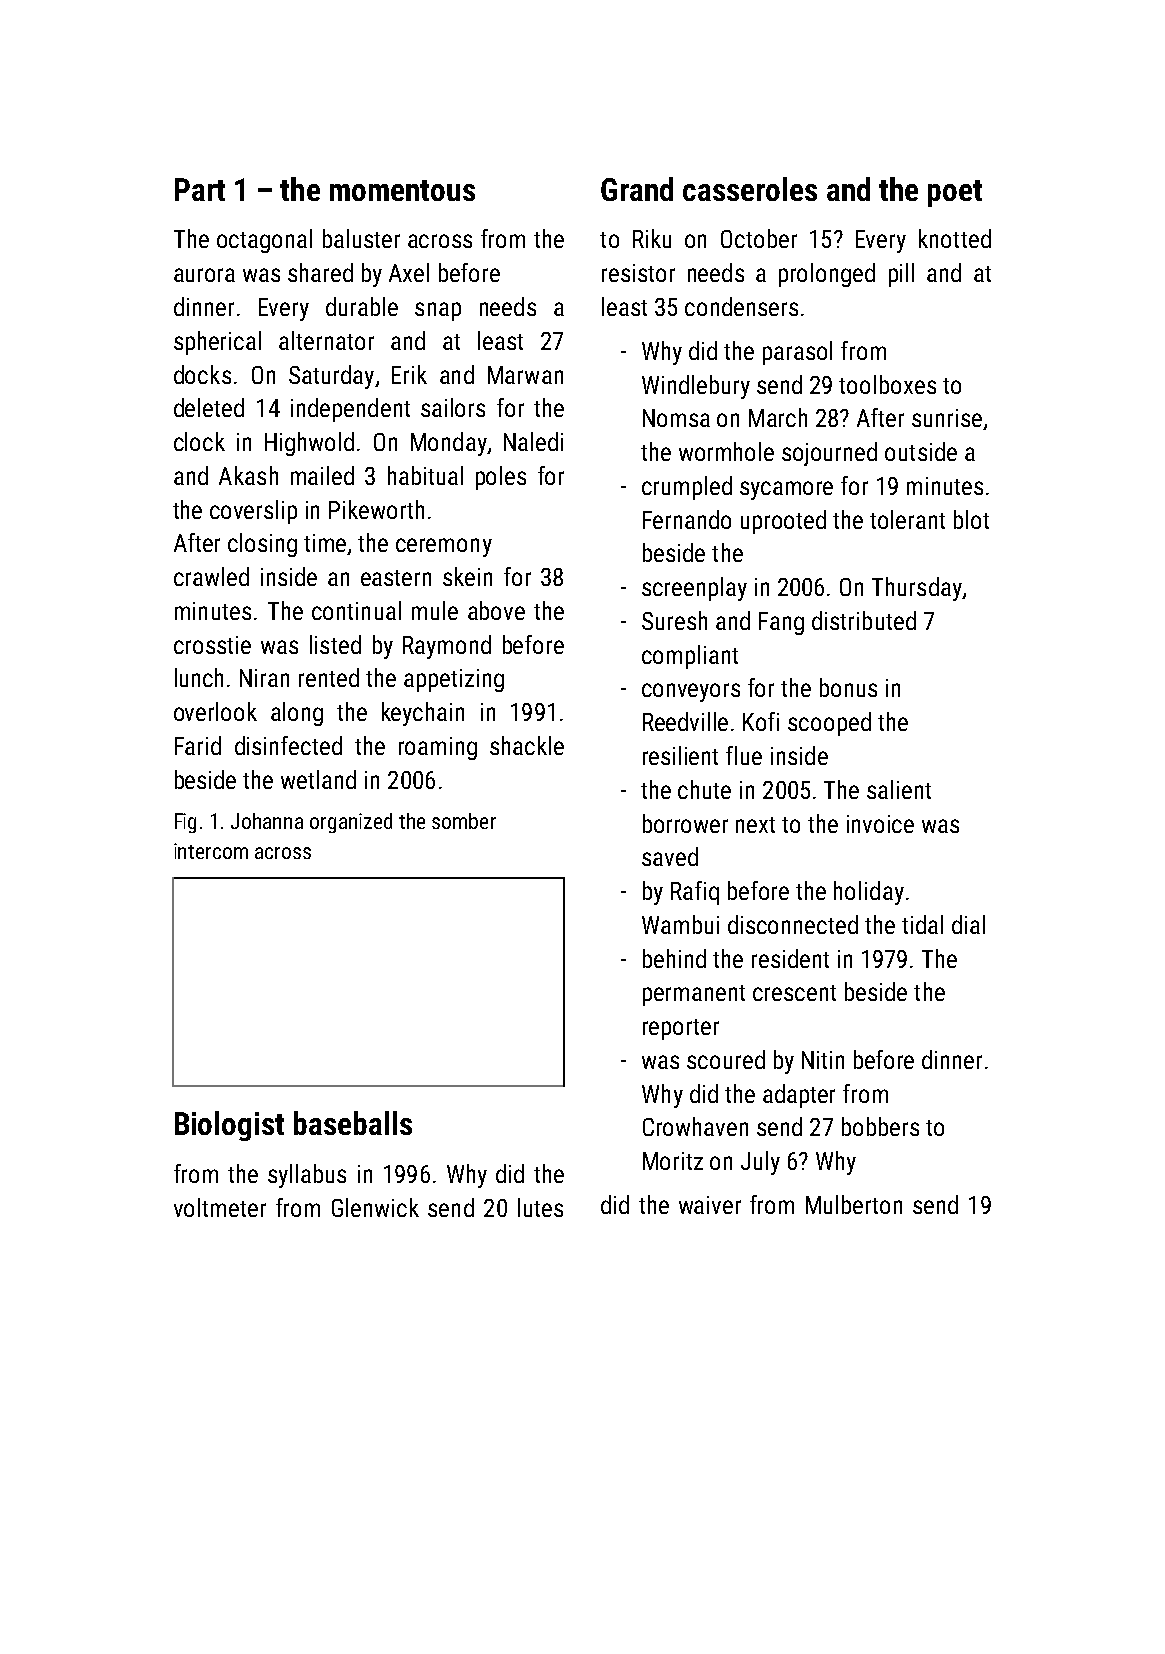  What do you see at coordinates (848, 687) in the document?
I see `bonus` at bounding box center [848, 687].
